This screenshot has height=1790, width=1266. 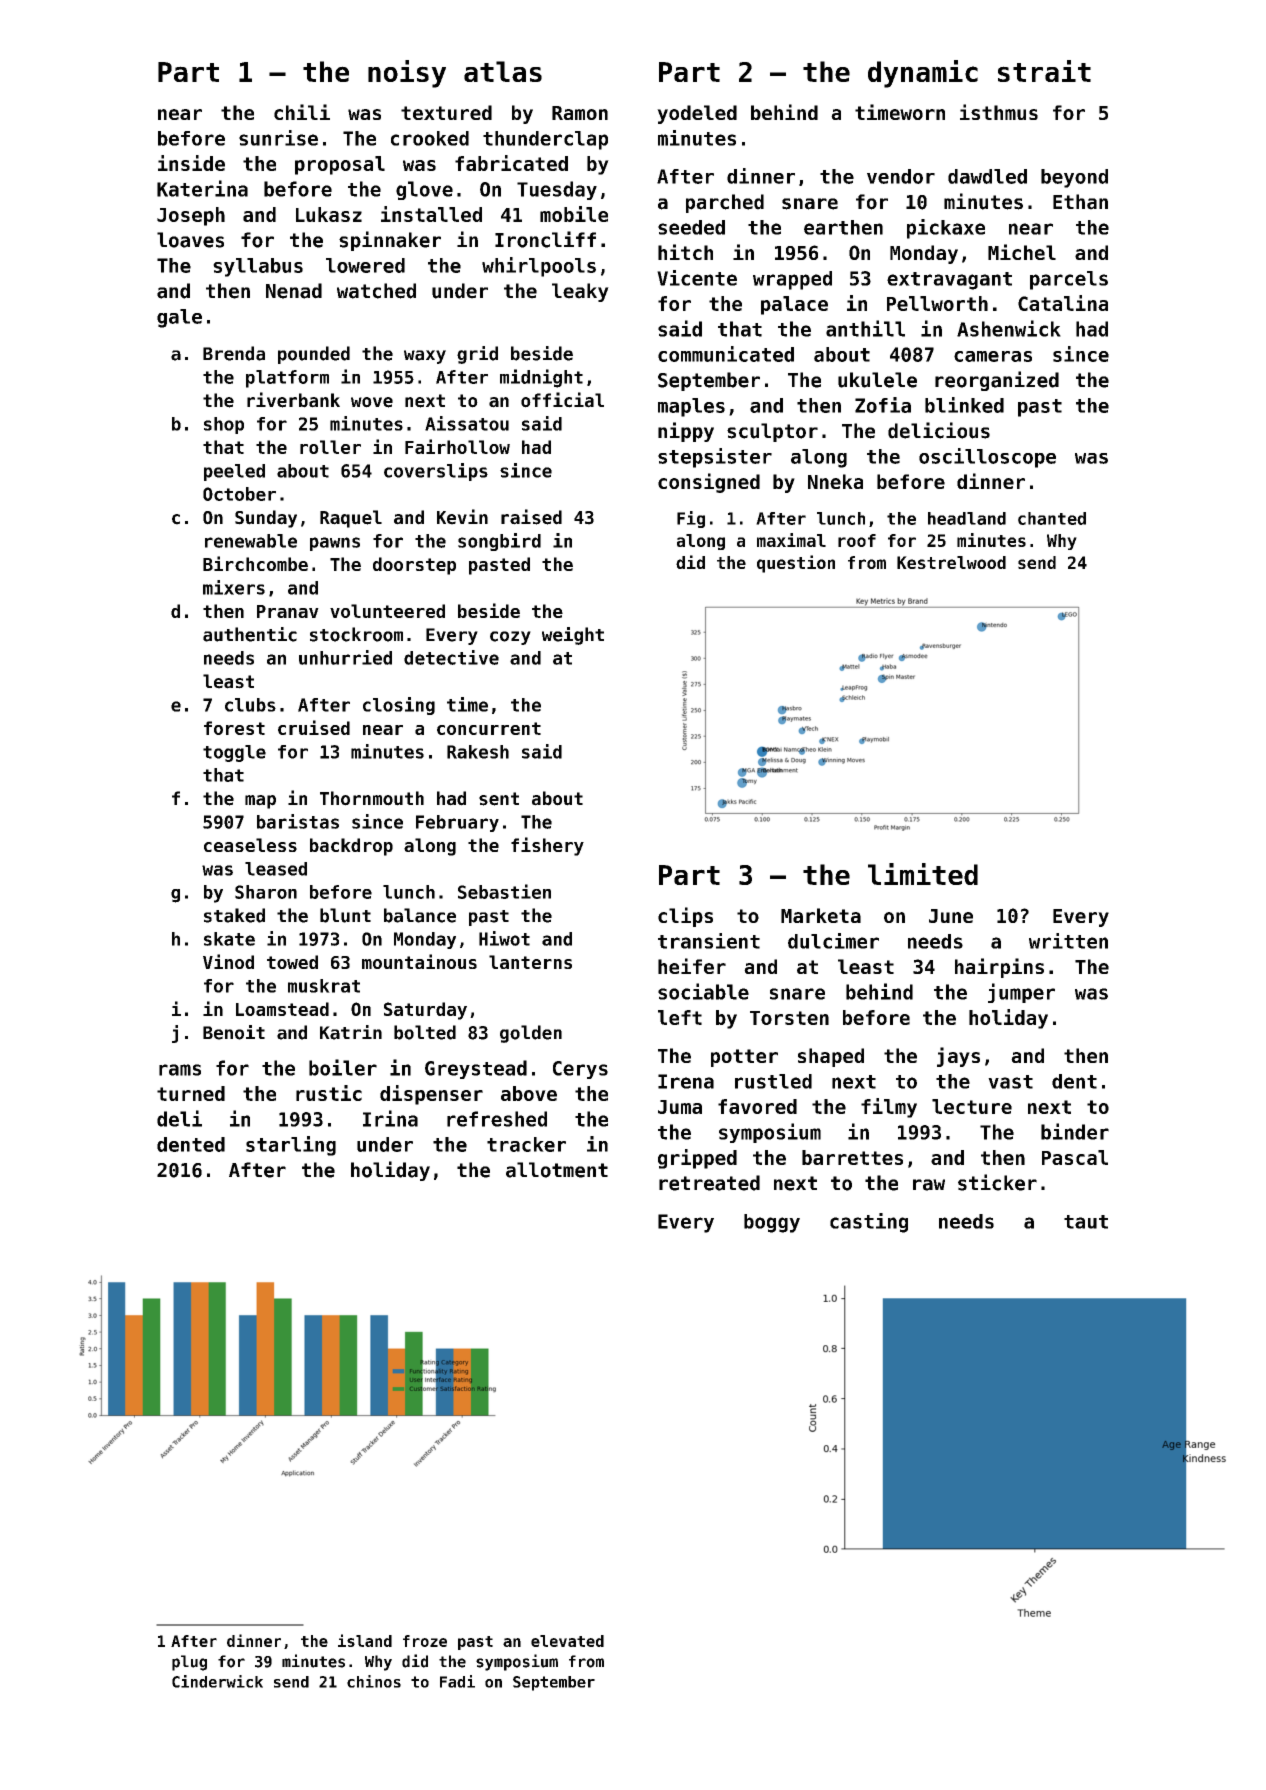 I want to click on casting, so click(x=869, y=1223).
